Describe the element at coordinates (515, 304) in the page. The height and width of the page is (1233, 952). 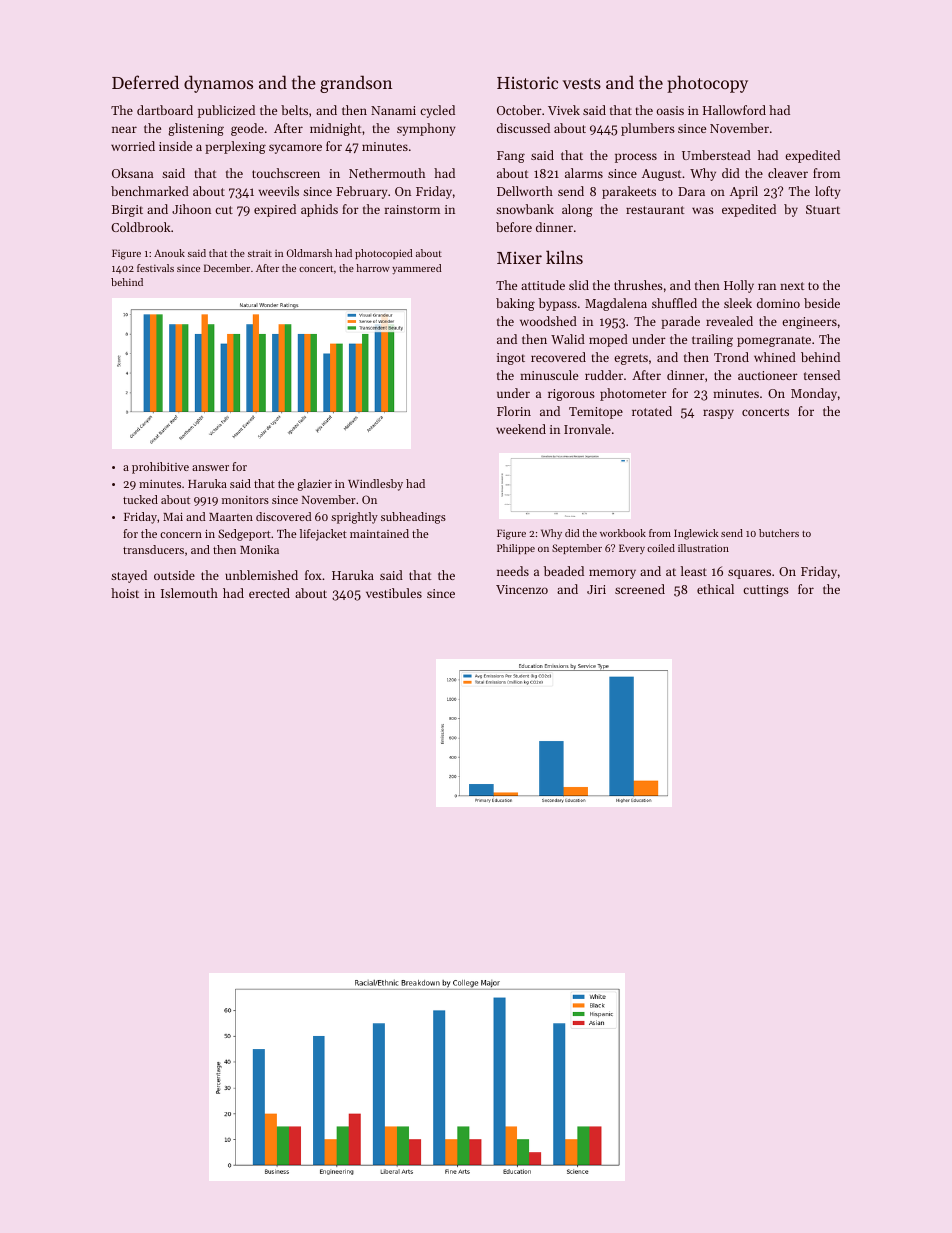
I see `baking` at that location.
